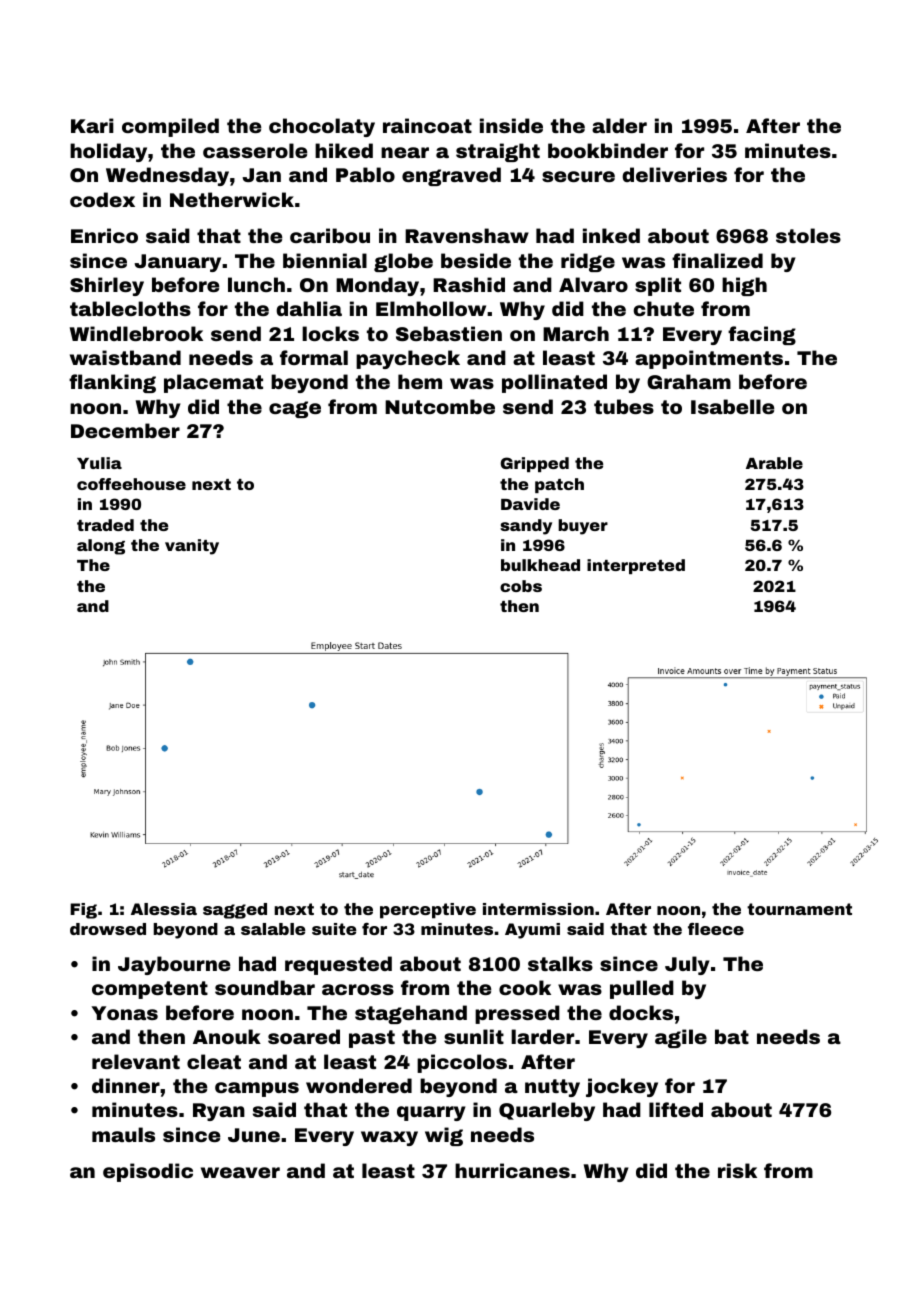 This image has width=924, height=1311. What do you see at coordinates (535, 464) in the image?
I see `Gripped` at bounding box center [535, 464].
